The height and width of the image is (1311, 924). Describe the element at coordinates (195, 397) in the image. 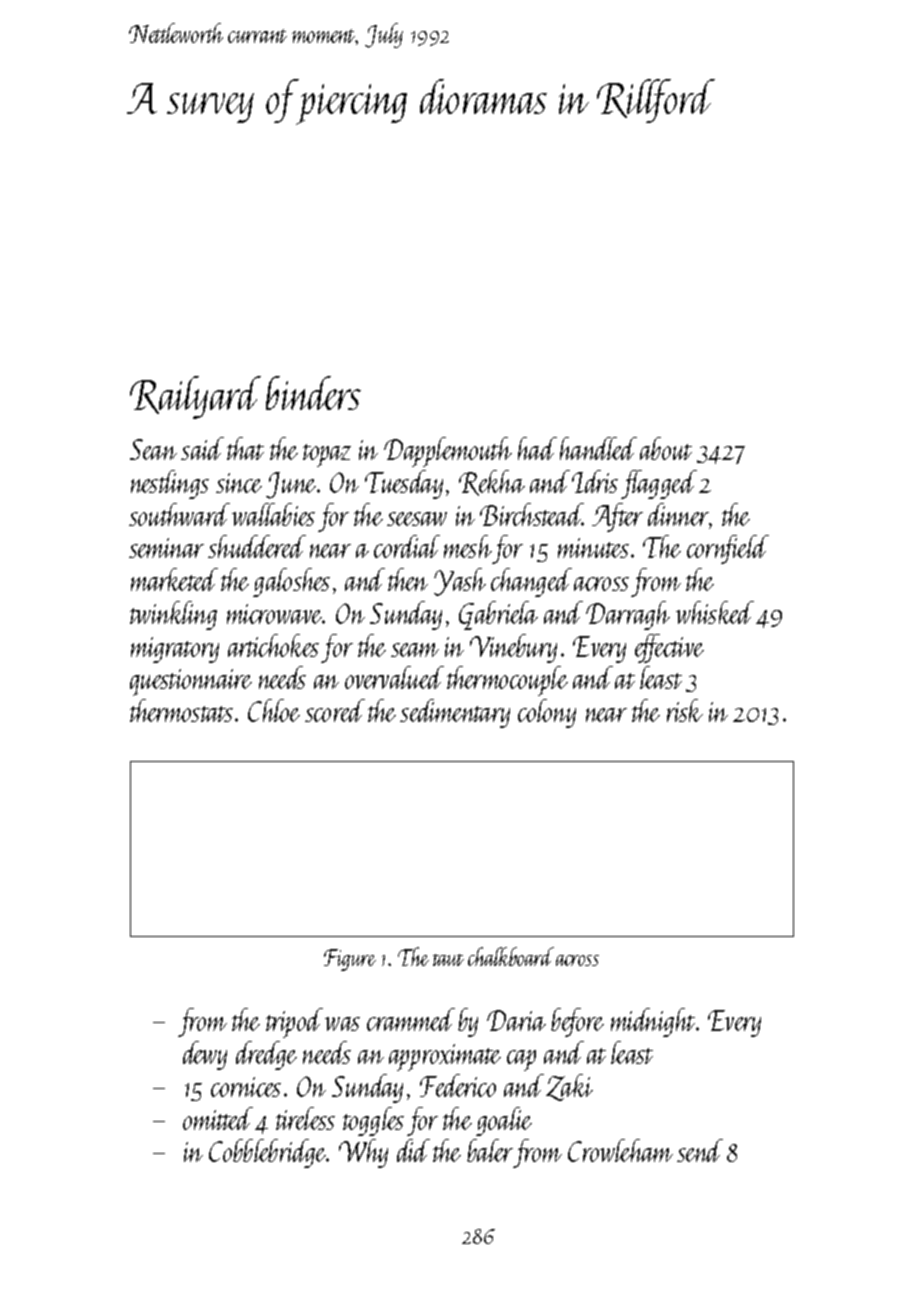

I see `Railyard` at that location.
